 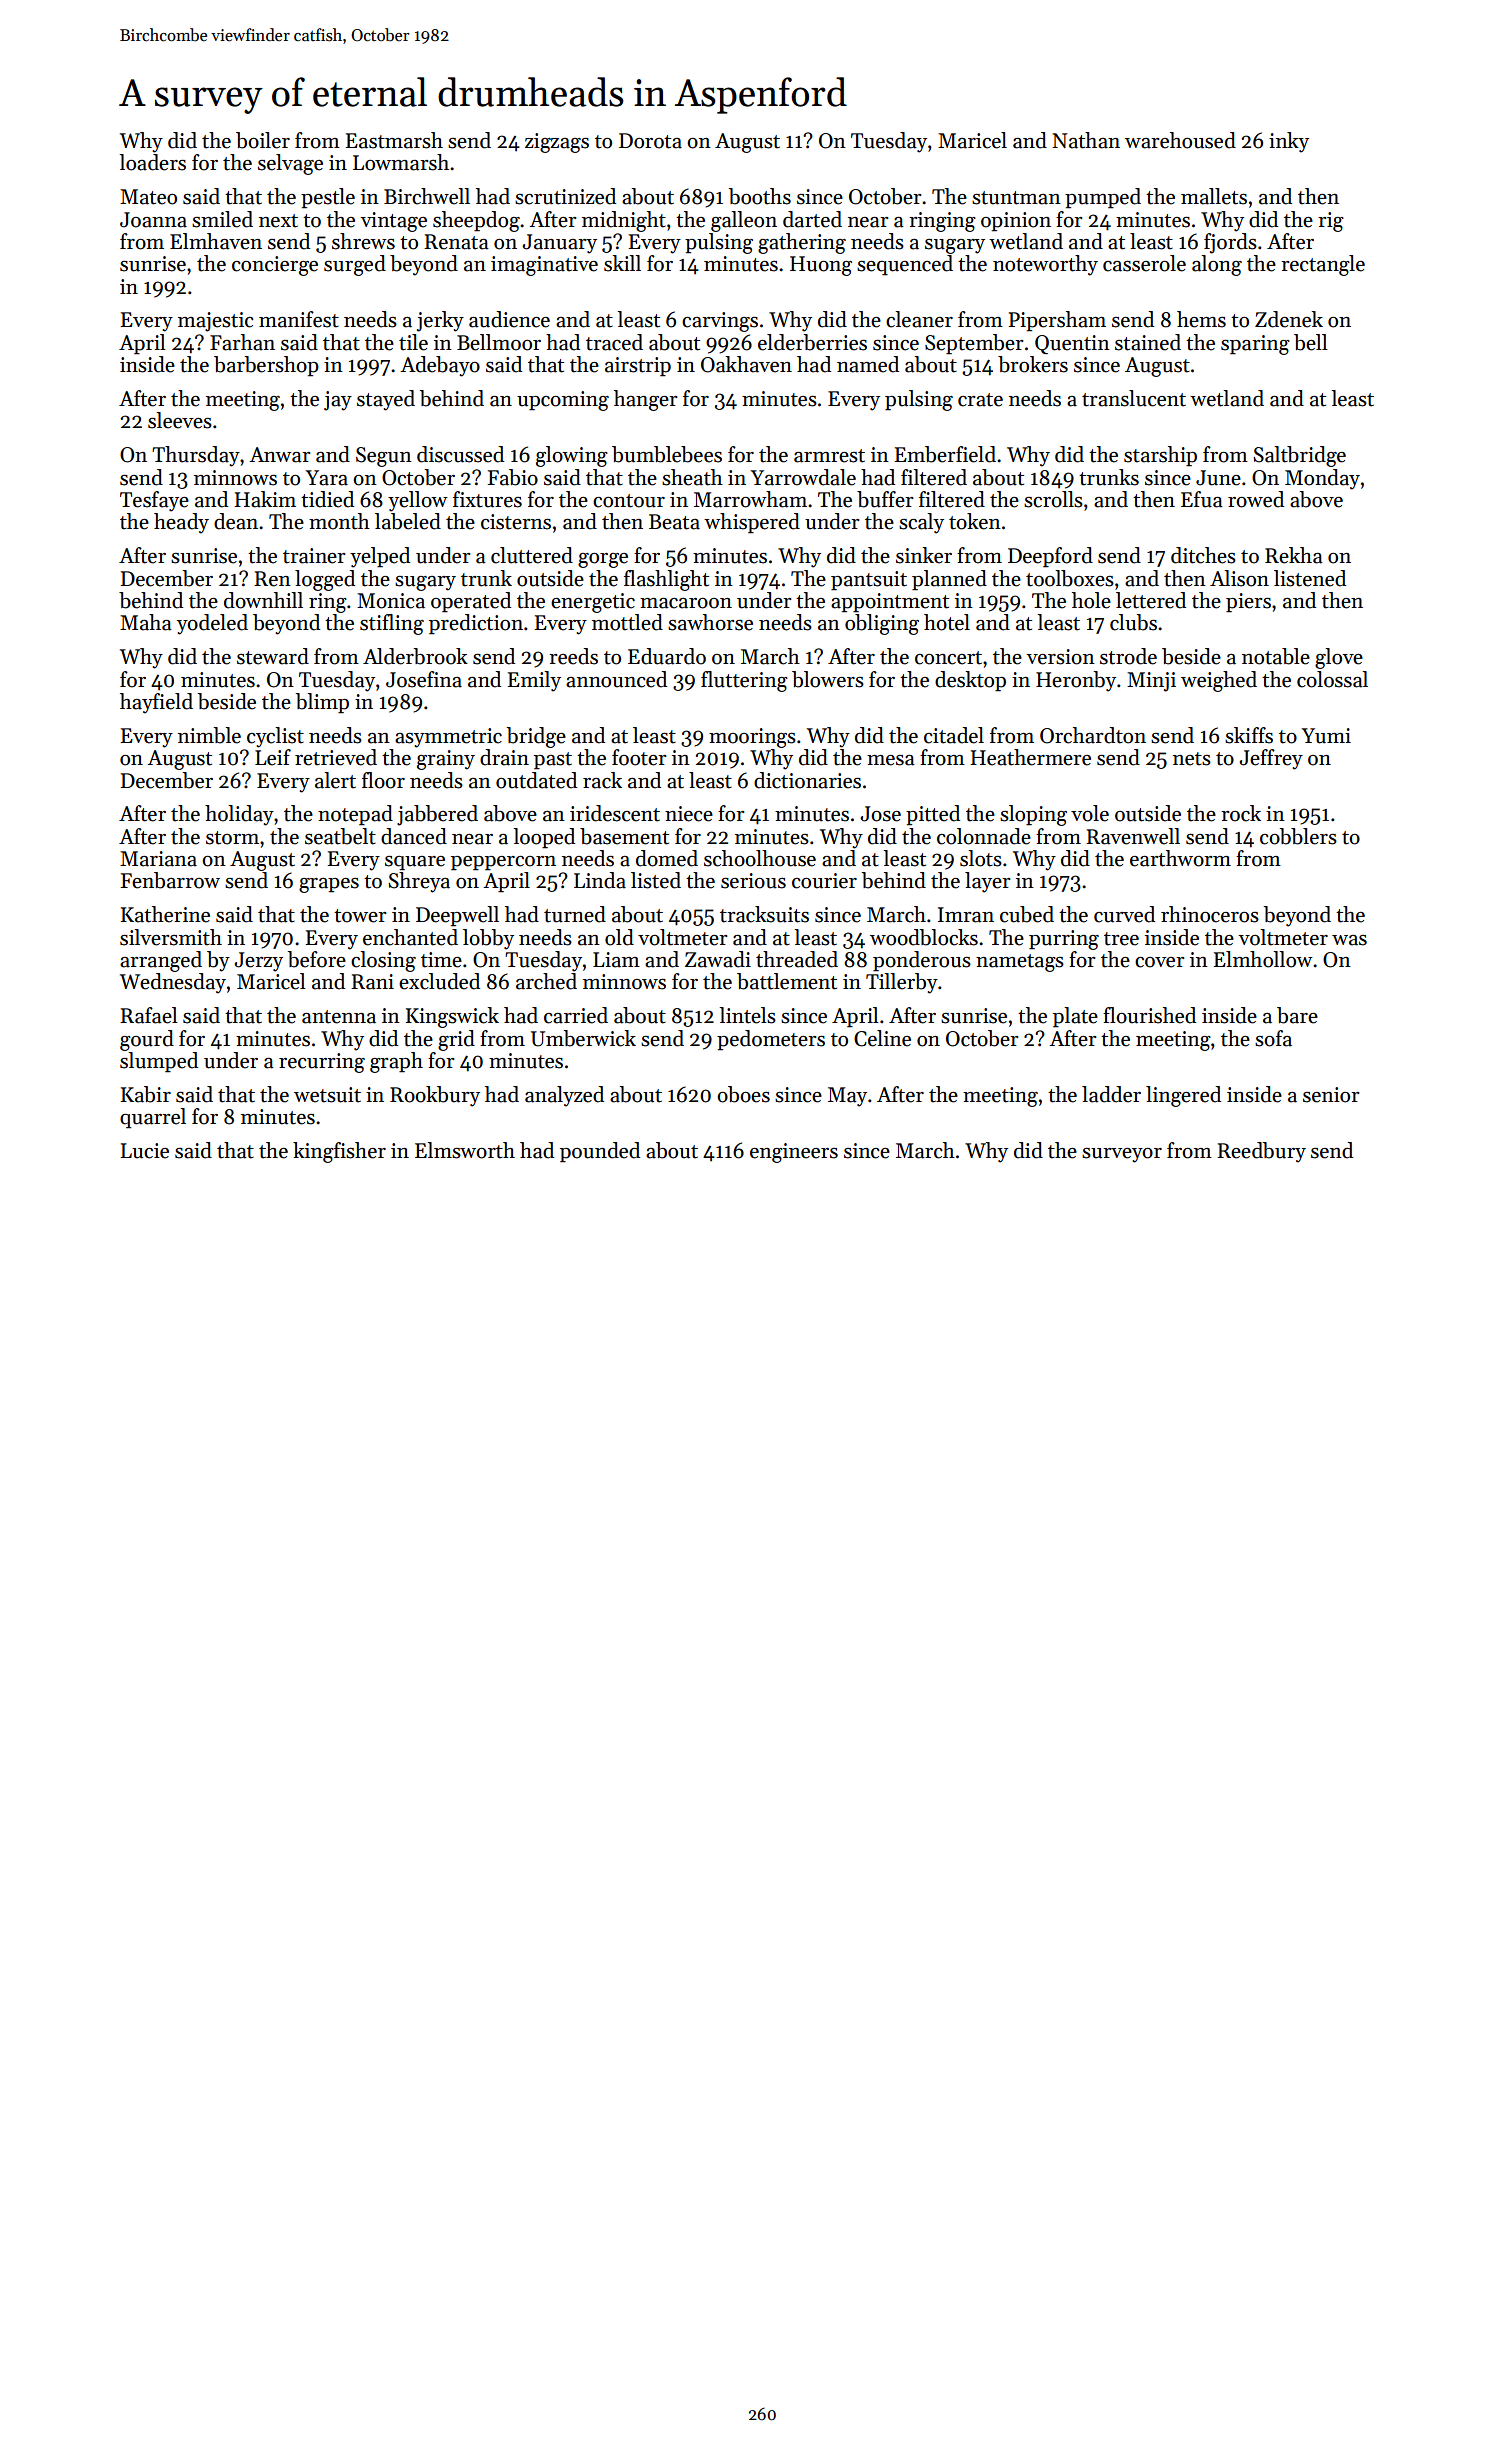 What do you see at coordinates (471, 602) in the screenshot?
I see `operated` at bounding box center [471, 602].
